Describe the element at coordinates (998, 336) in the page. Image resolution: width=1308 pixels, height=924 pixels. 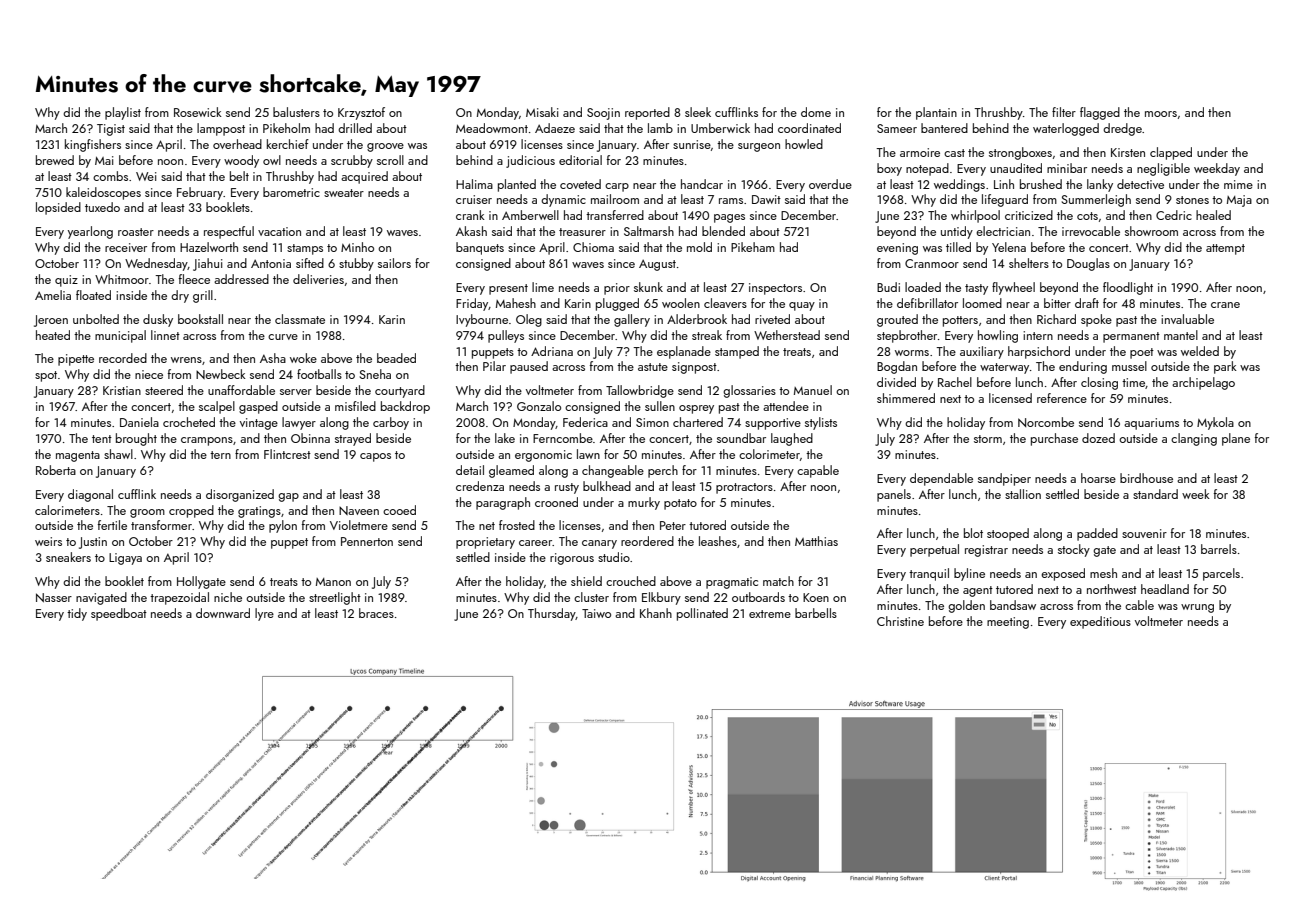
I see `howling` at that location.
